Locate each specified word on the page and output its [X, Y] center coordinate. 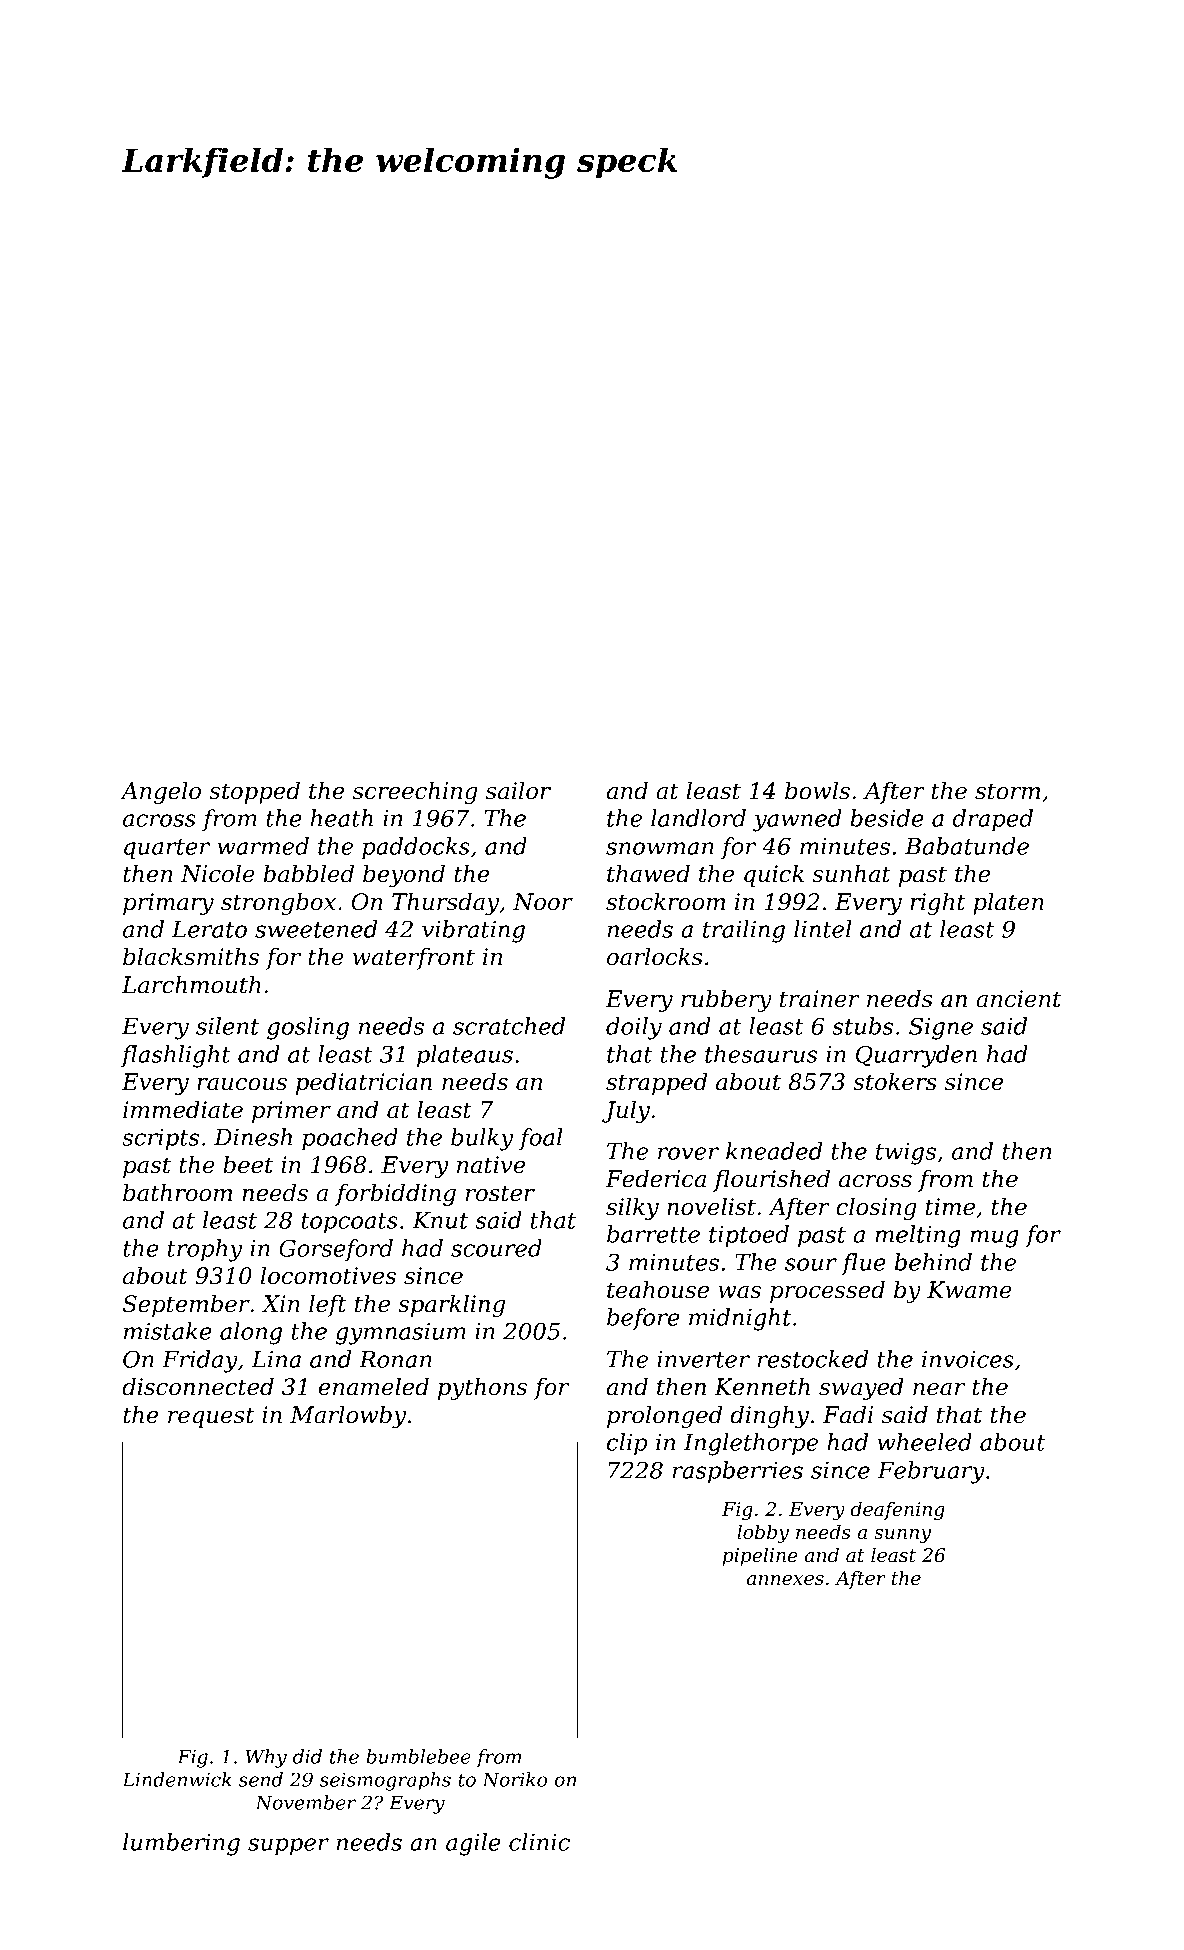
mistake [168, 1331]
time [950, 1207]
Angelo [160, 792]
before [643, 1319]
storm [1007, 791]
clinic [539, 1842]
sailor [518, 790]
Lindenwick [176, 1779]
